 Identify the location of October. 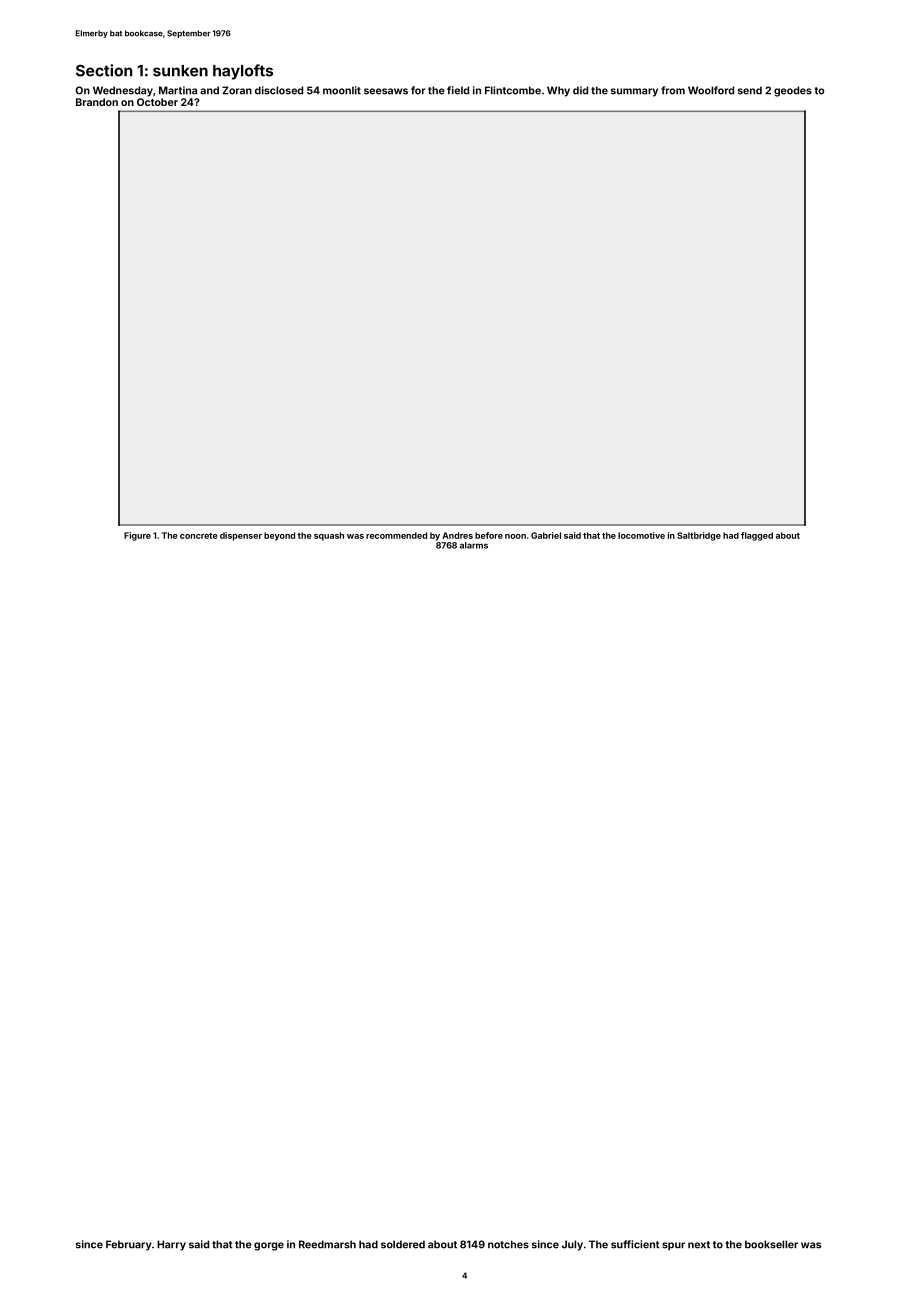
(157, 102).
